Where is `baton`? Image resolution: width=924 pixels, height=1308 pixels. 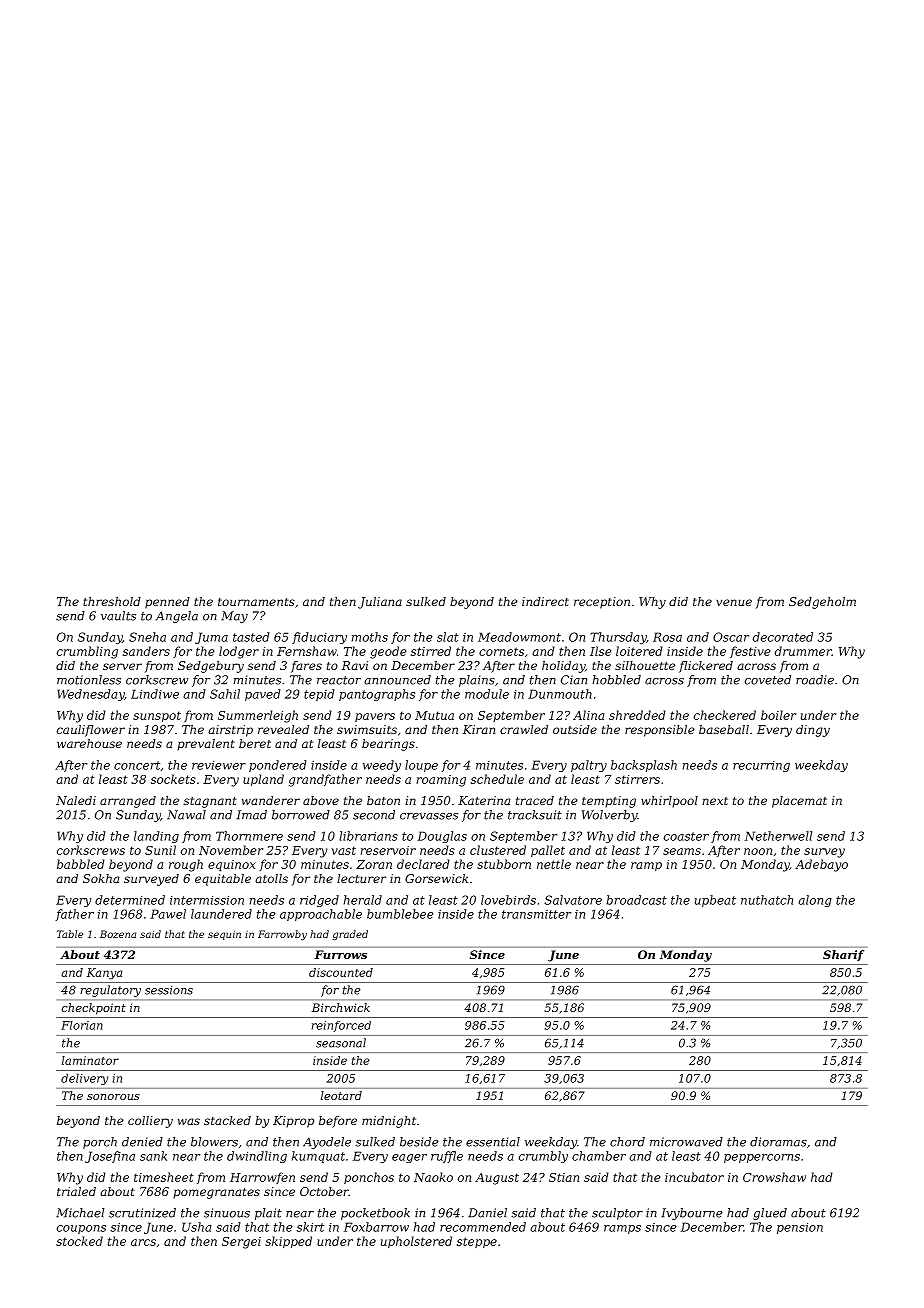 baton is located at coordinates (383, 800).
